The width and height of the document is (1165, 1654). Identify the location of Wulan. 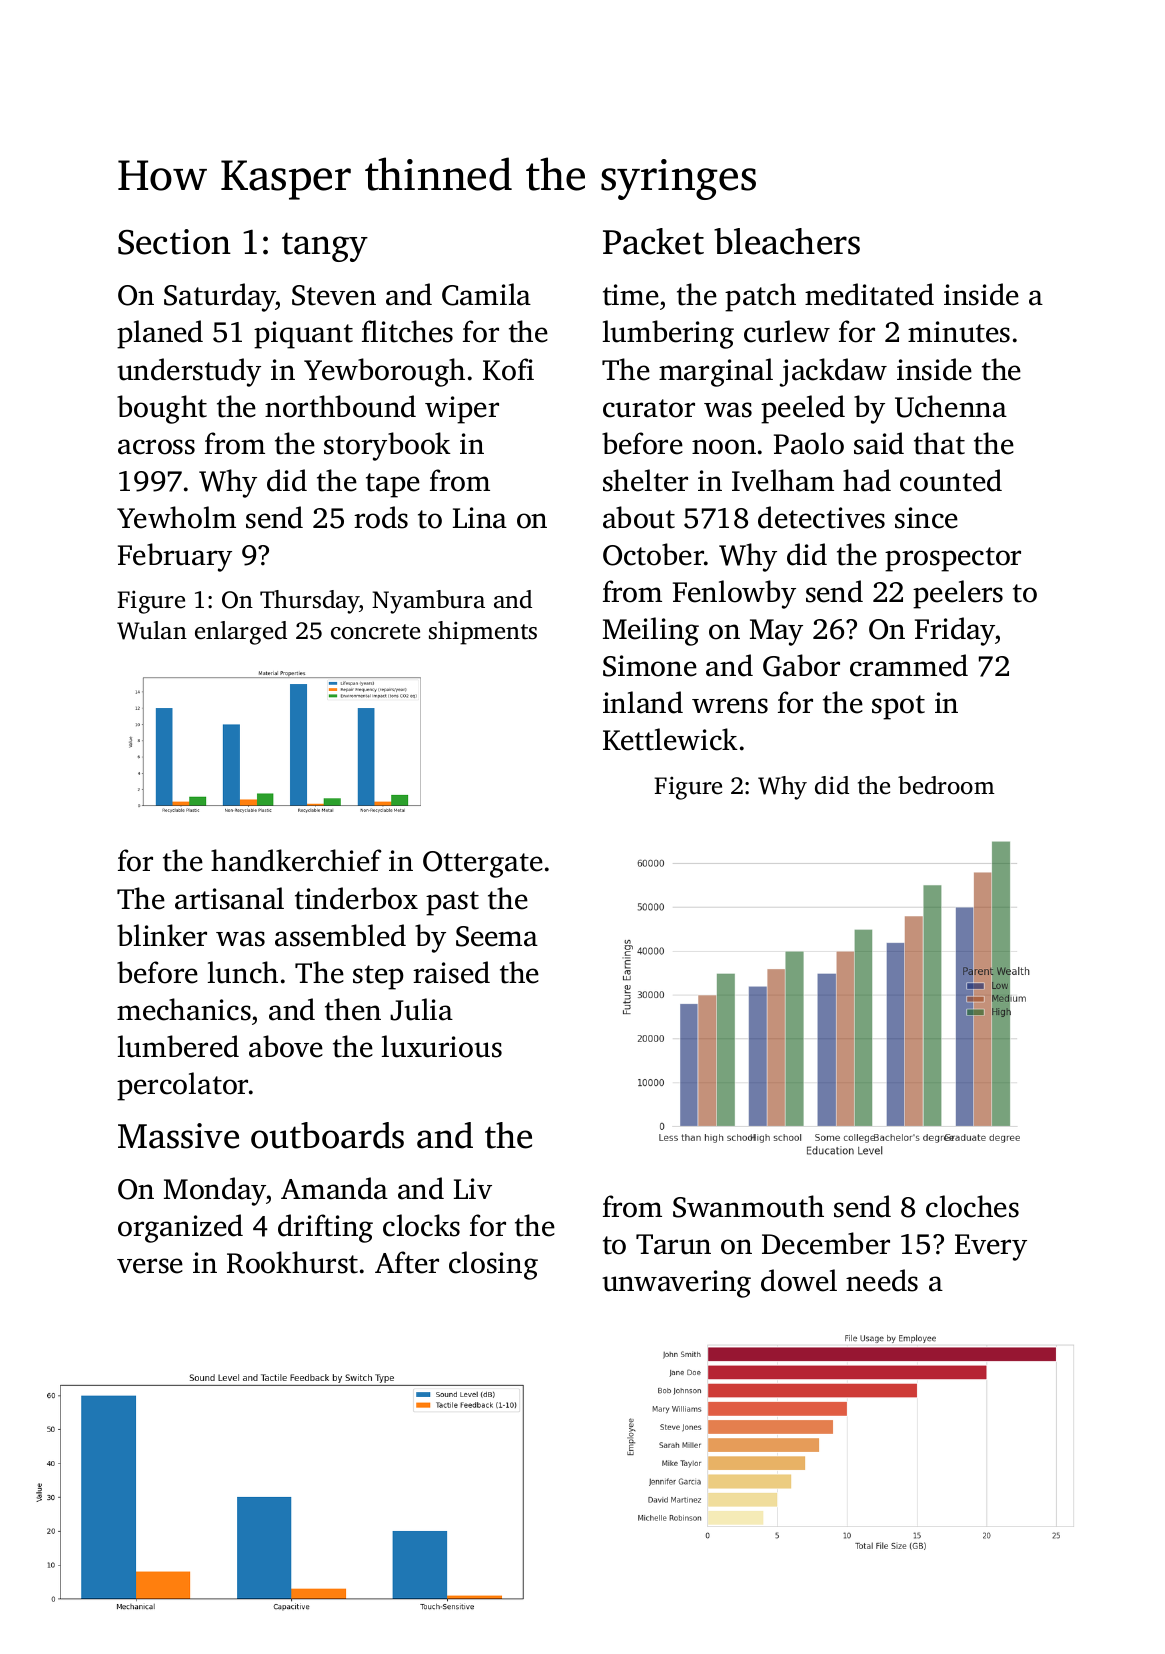
(152, 630).
